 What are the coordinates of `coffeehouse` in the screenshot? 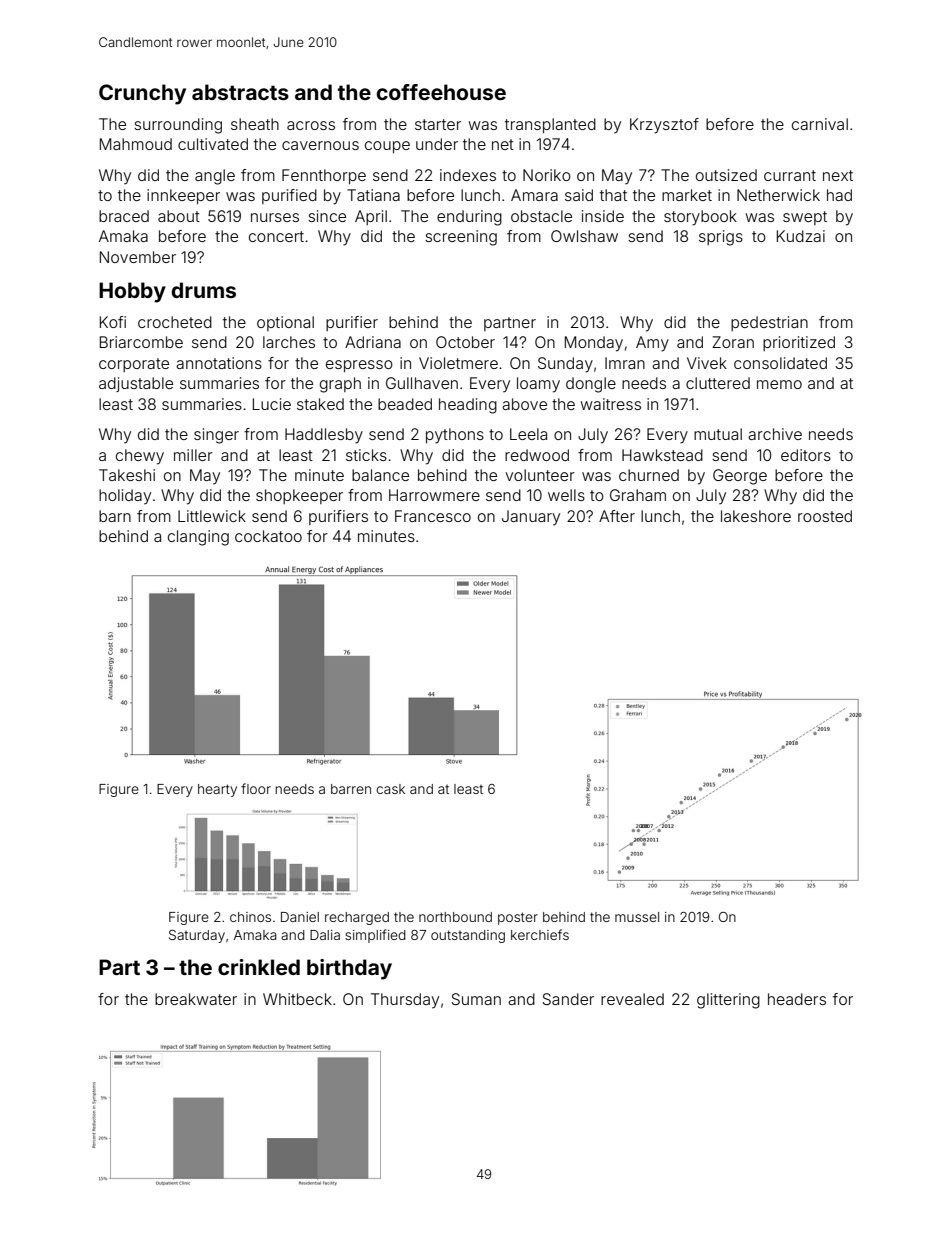 It's located at (441, 92).
